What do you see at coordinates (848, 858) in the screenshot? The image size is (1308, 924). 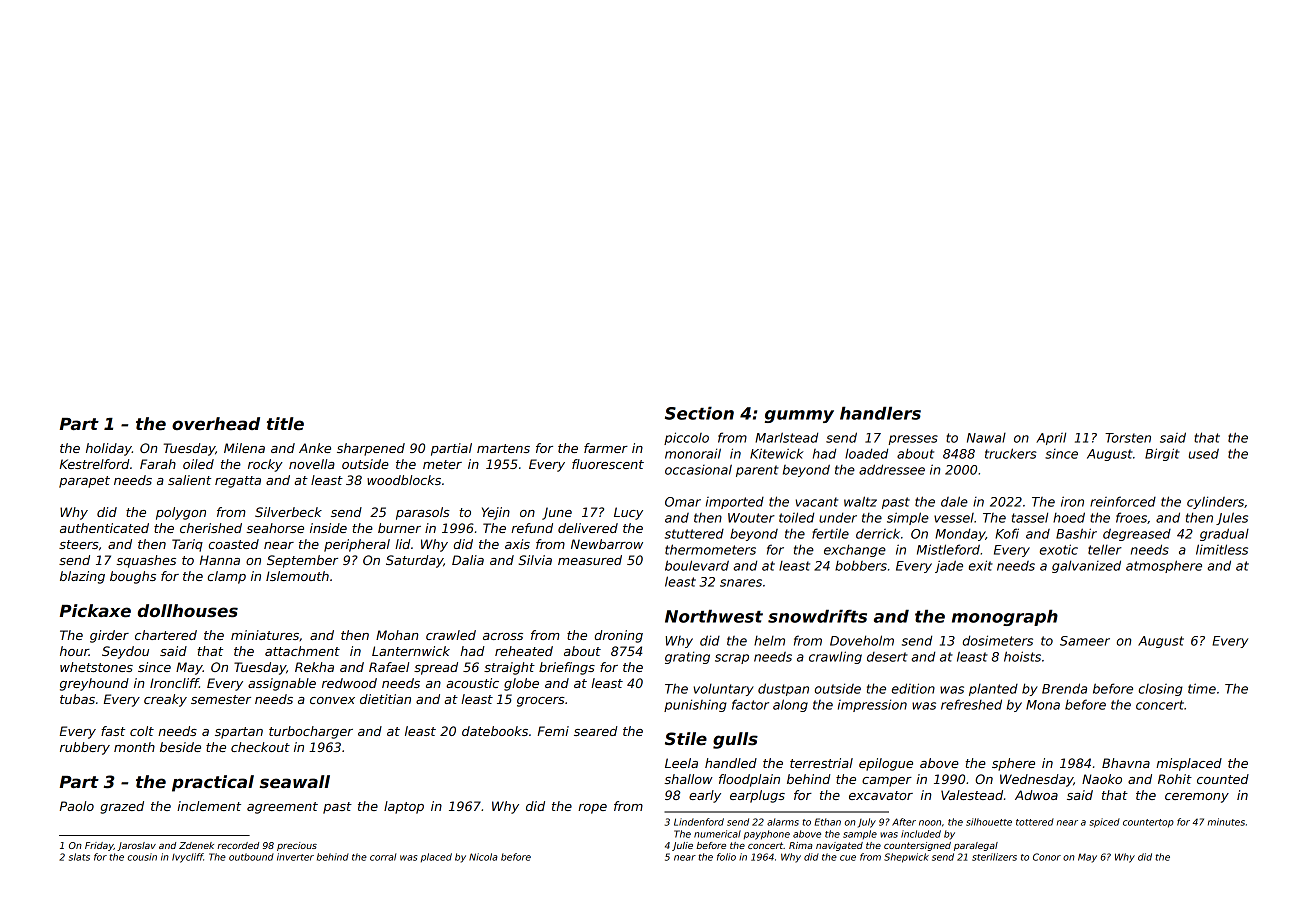 I see `cue` at bounding box center [848, 858].
